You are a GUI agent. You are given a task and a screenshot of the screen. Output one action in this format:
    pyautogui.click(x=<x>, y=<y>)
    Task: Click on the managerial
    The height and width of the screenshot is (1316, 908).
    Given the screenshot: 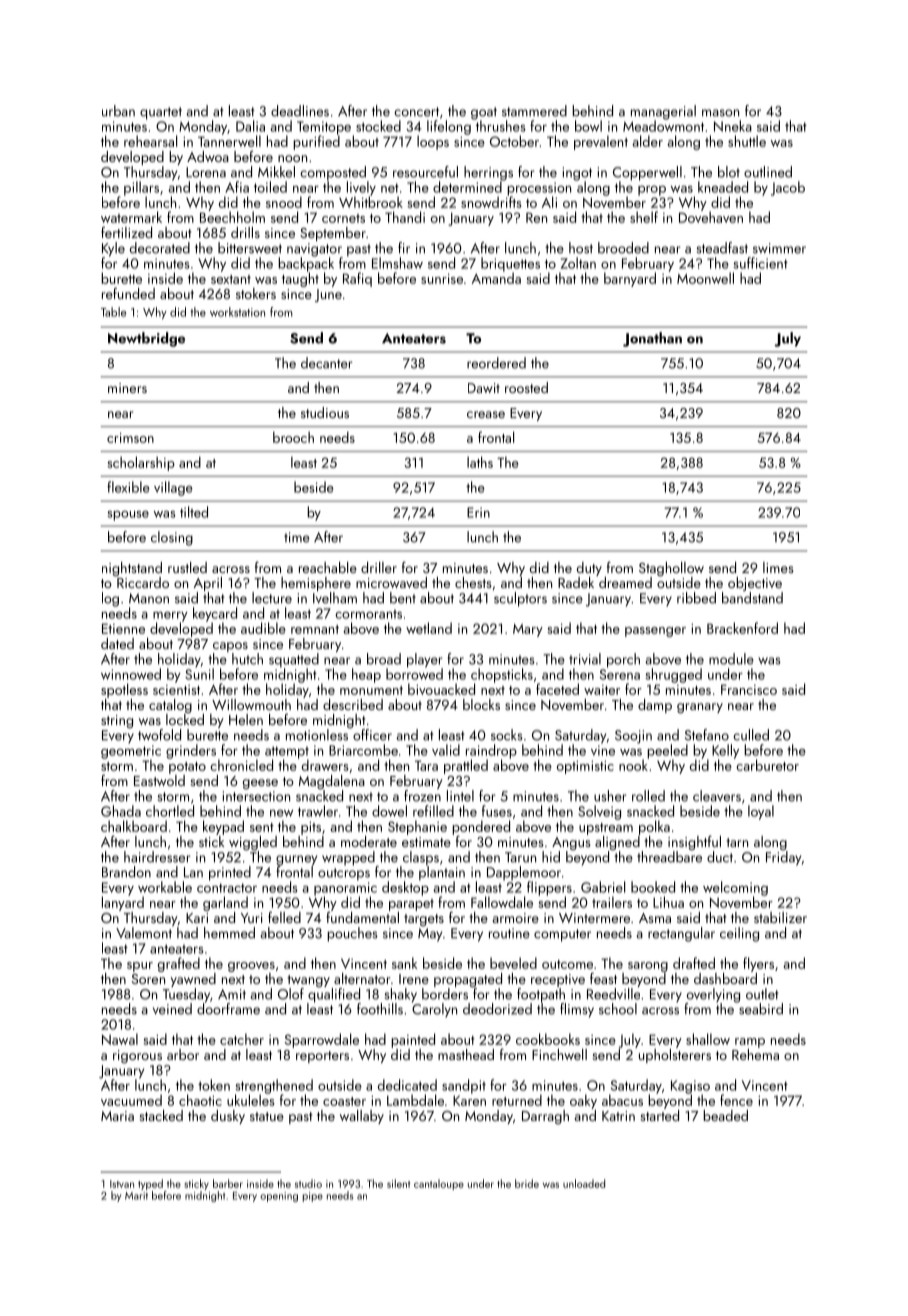 What is the action you would take?
    pyautogui.click(x=663, y=112)
